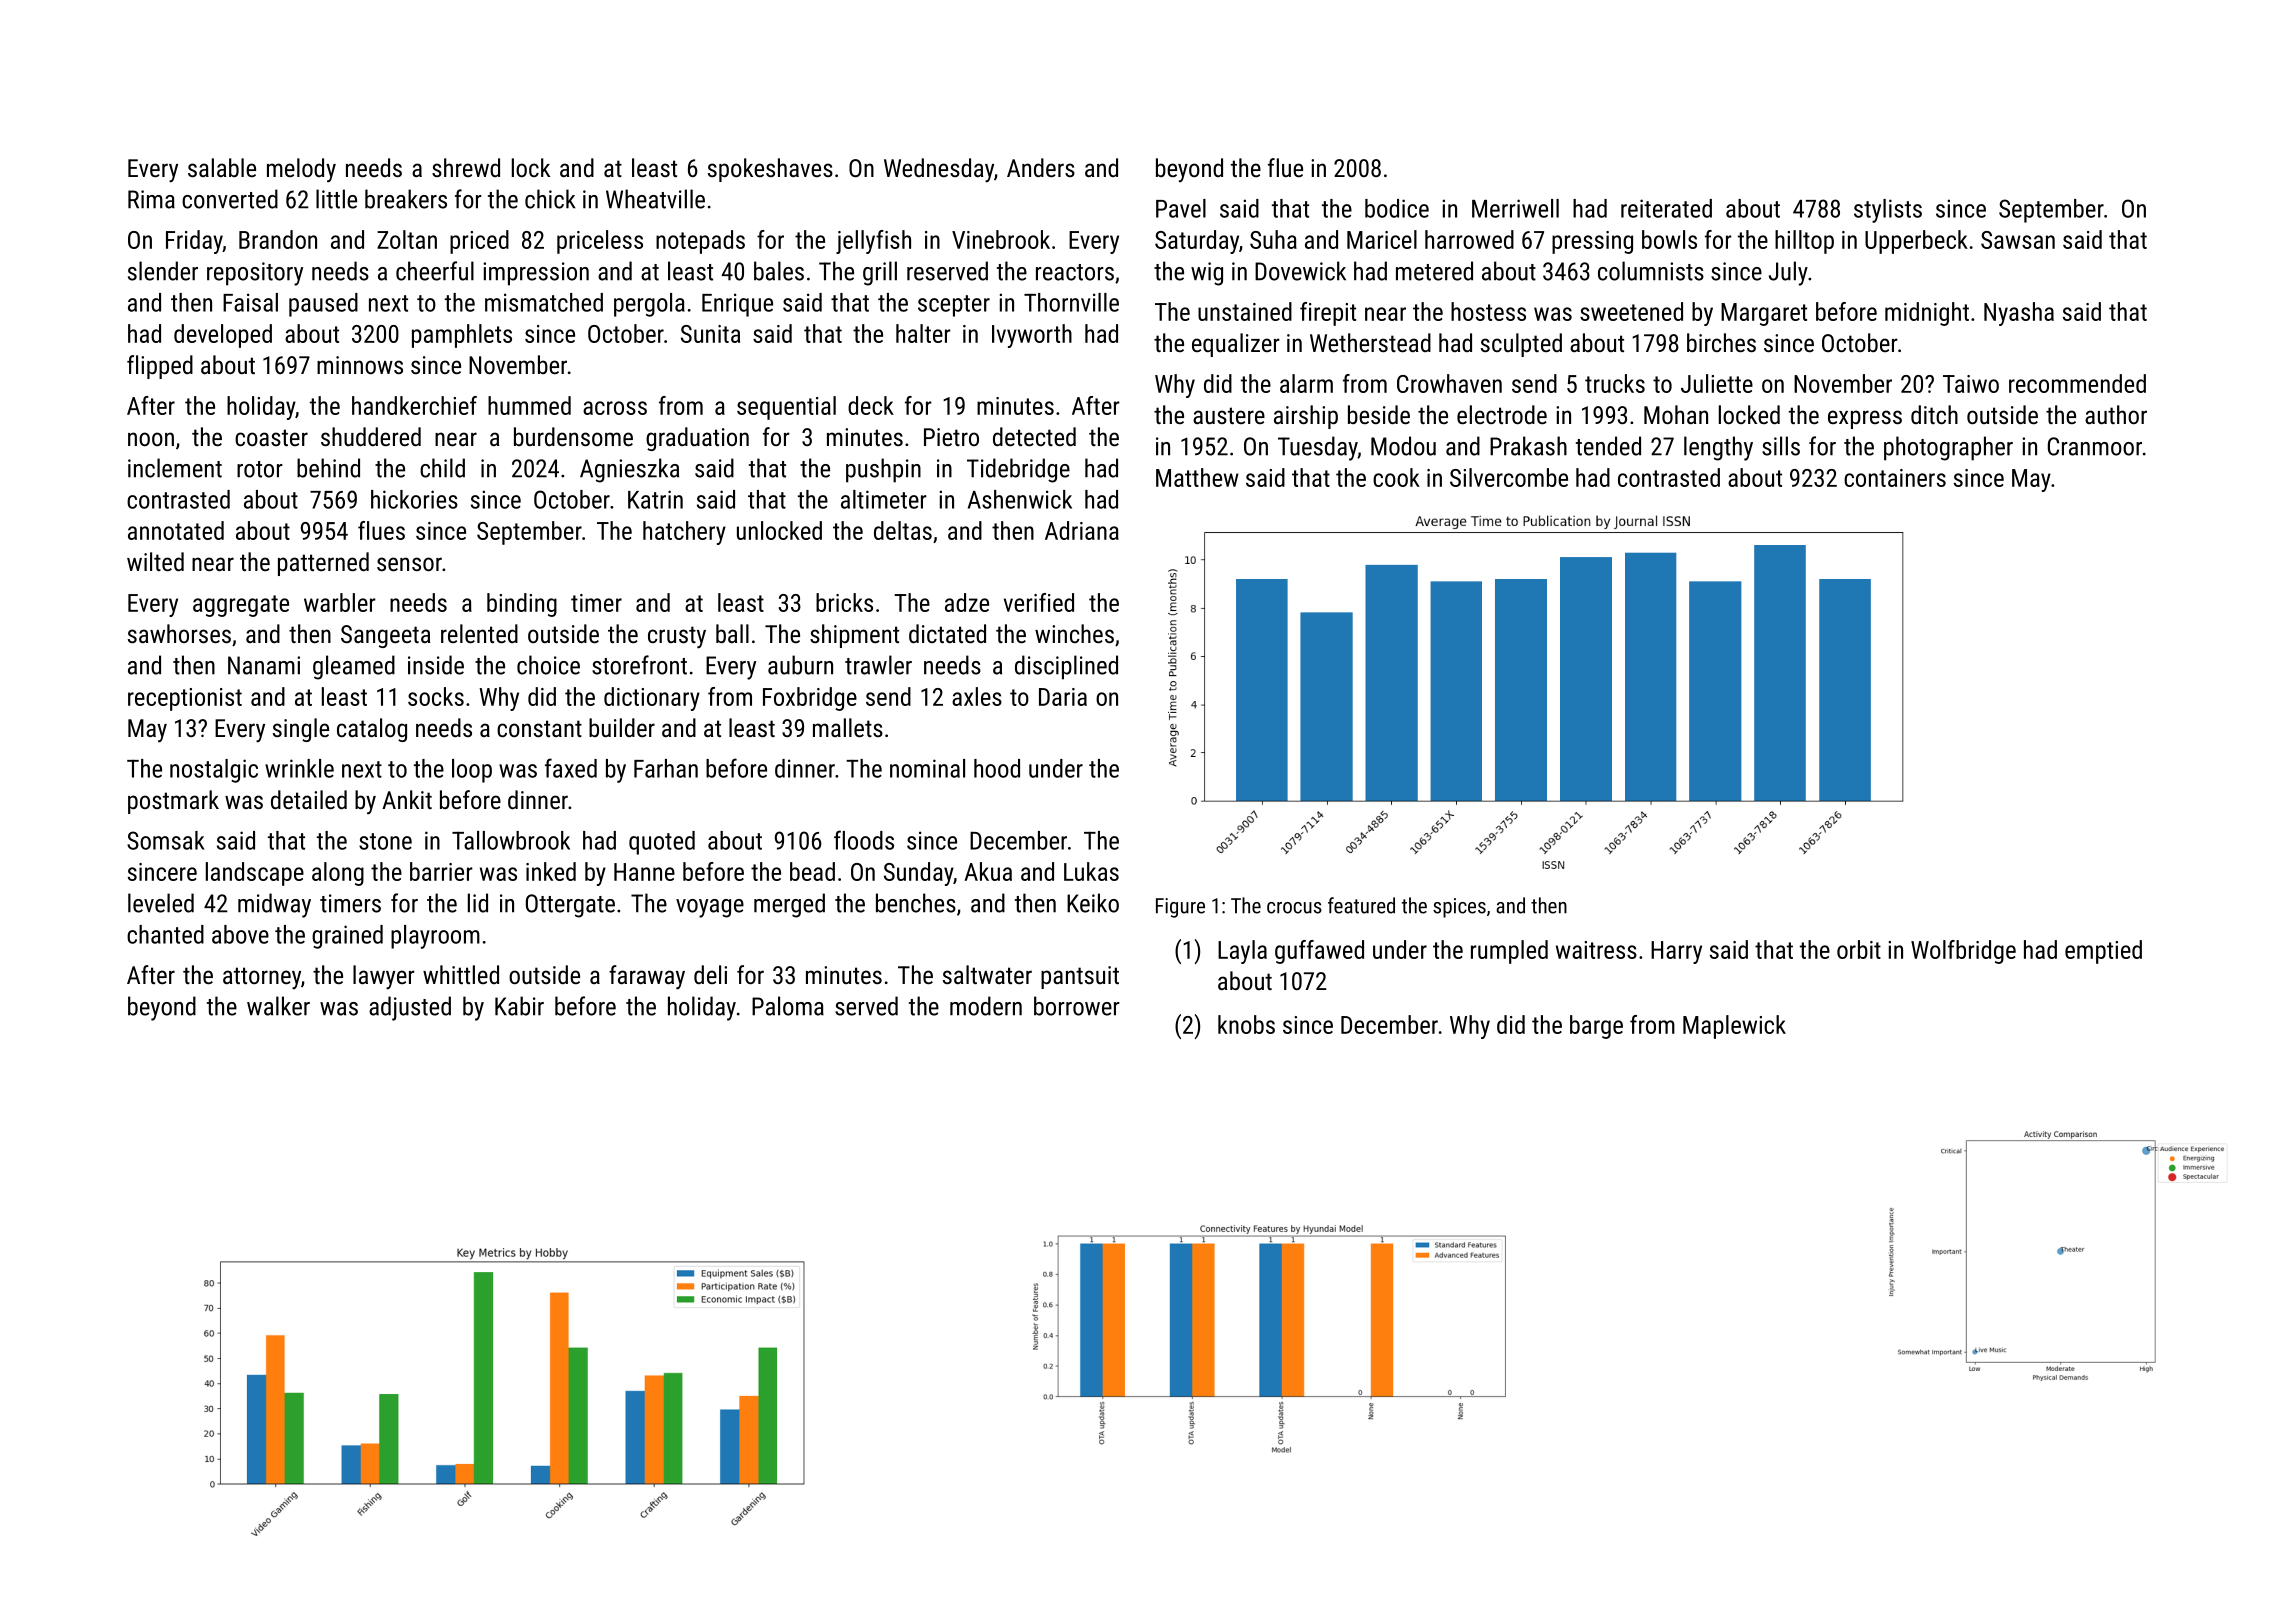 This image has height=1608, width=2274. I want to click on landscape, so click(255, 874).
